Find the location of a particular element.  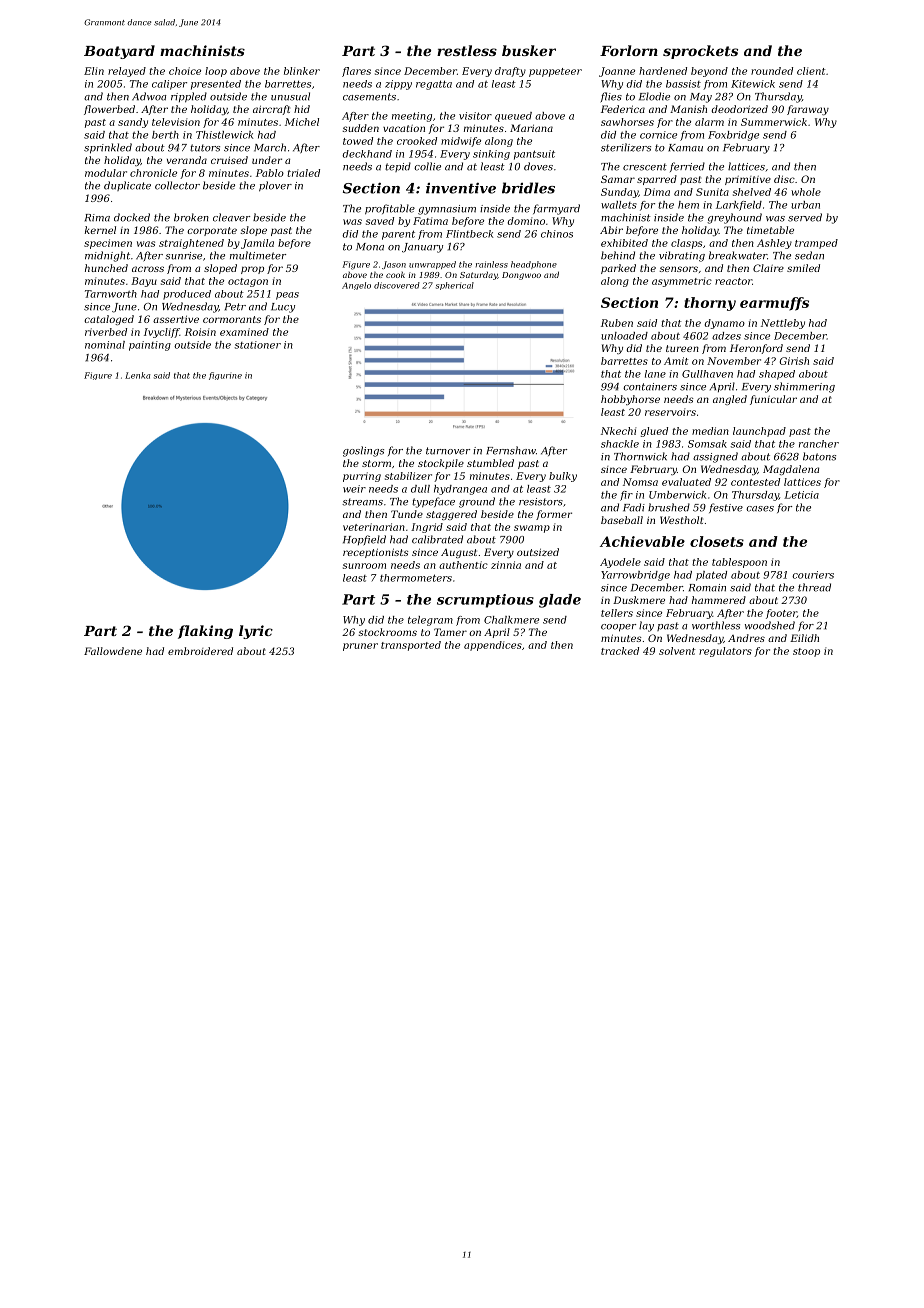

appendices is located at coordinates (493, 646).
